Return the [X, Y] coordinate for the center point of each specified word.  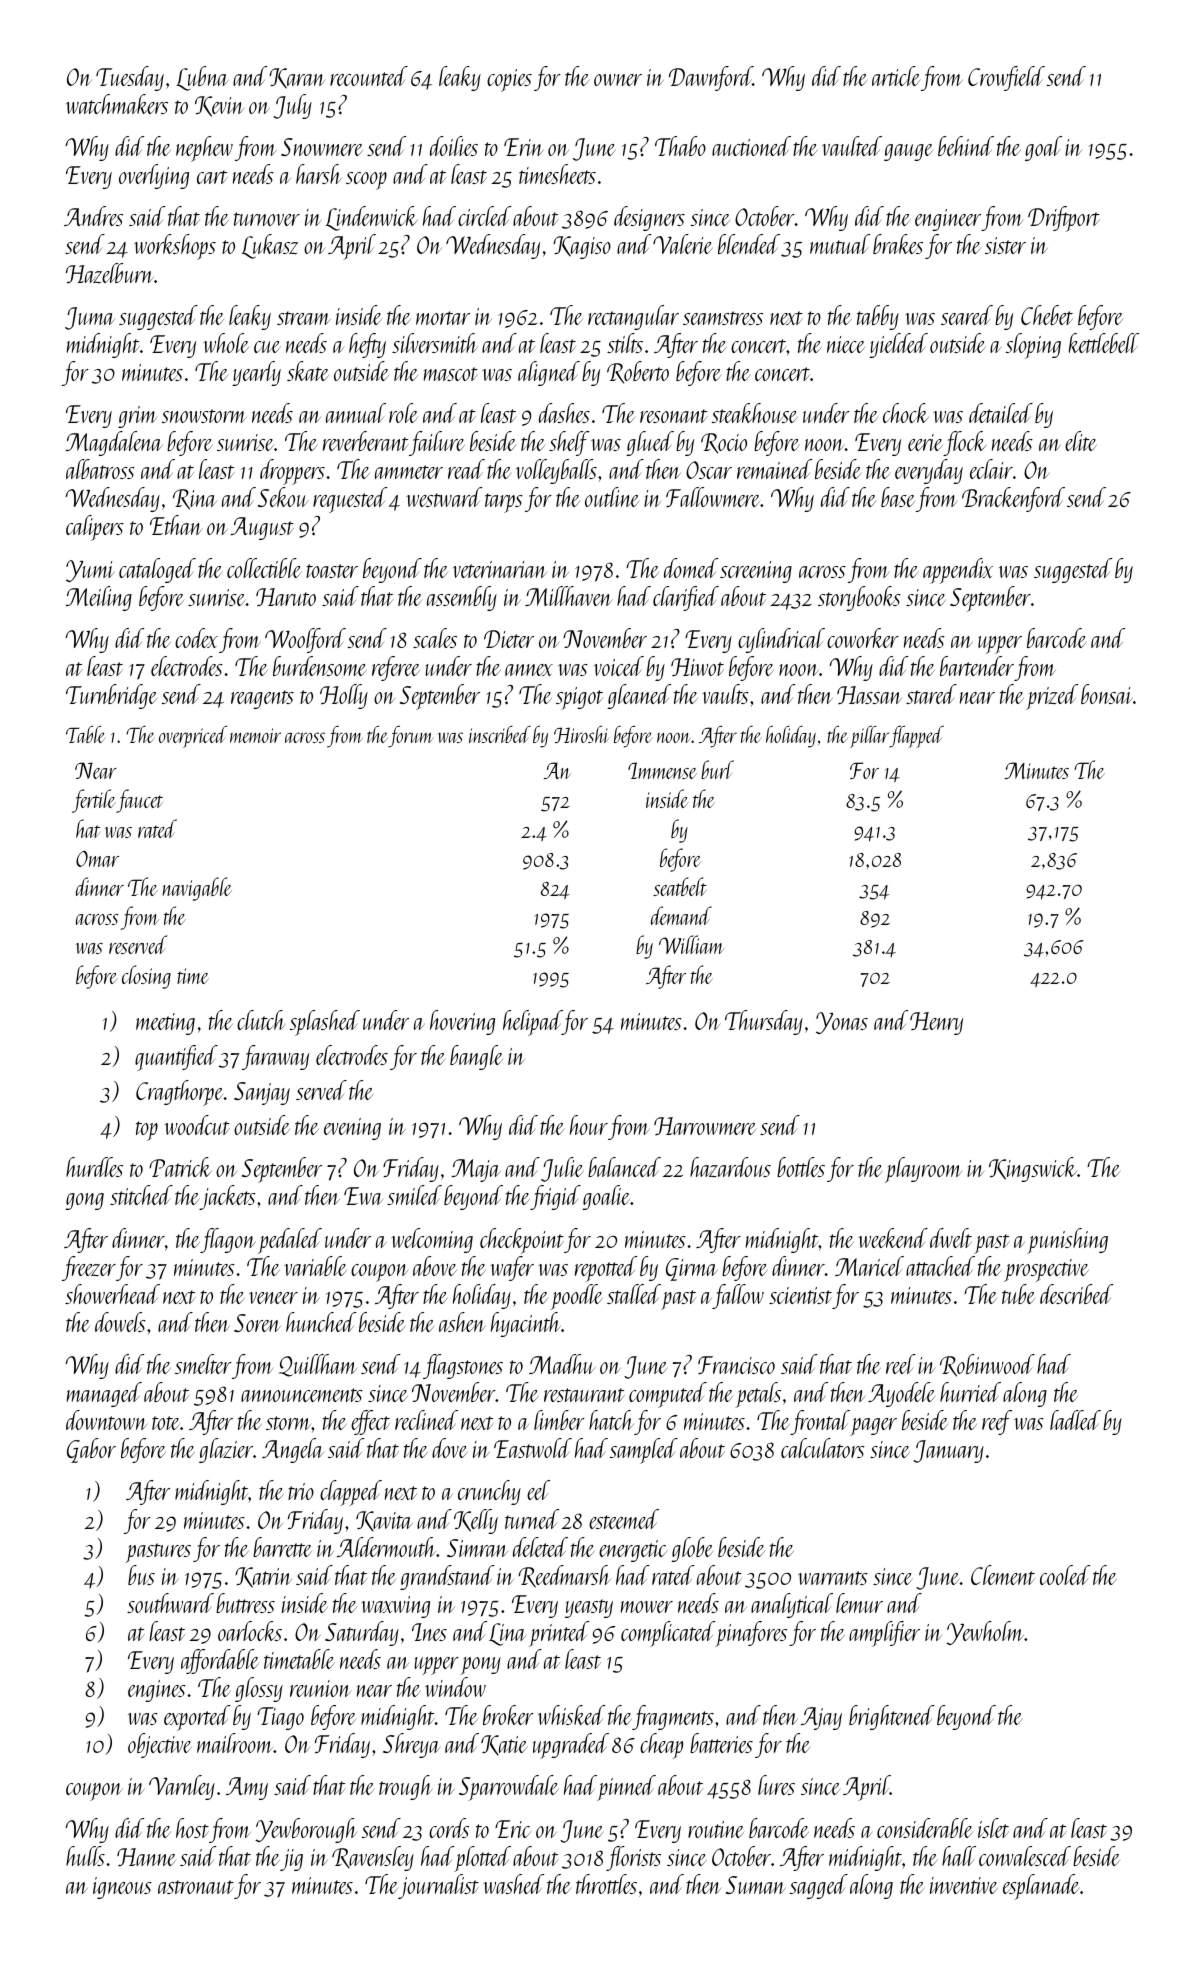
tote [166, 1423]
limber [559, 1420]
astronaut [196, 1887]
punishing [1067, 1241]
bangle [476, 1057]
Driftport [1064, 219]
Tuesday [130, 78]
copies [509, 80]
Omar [97, 859]
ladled [1075, 1420]
